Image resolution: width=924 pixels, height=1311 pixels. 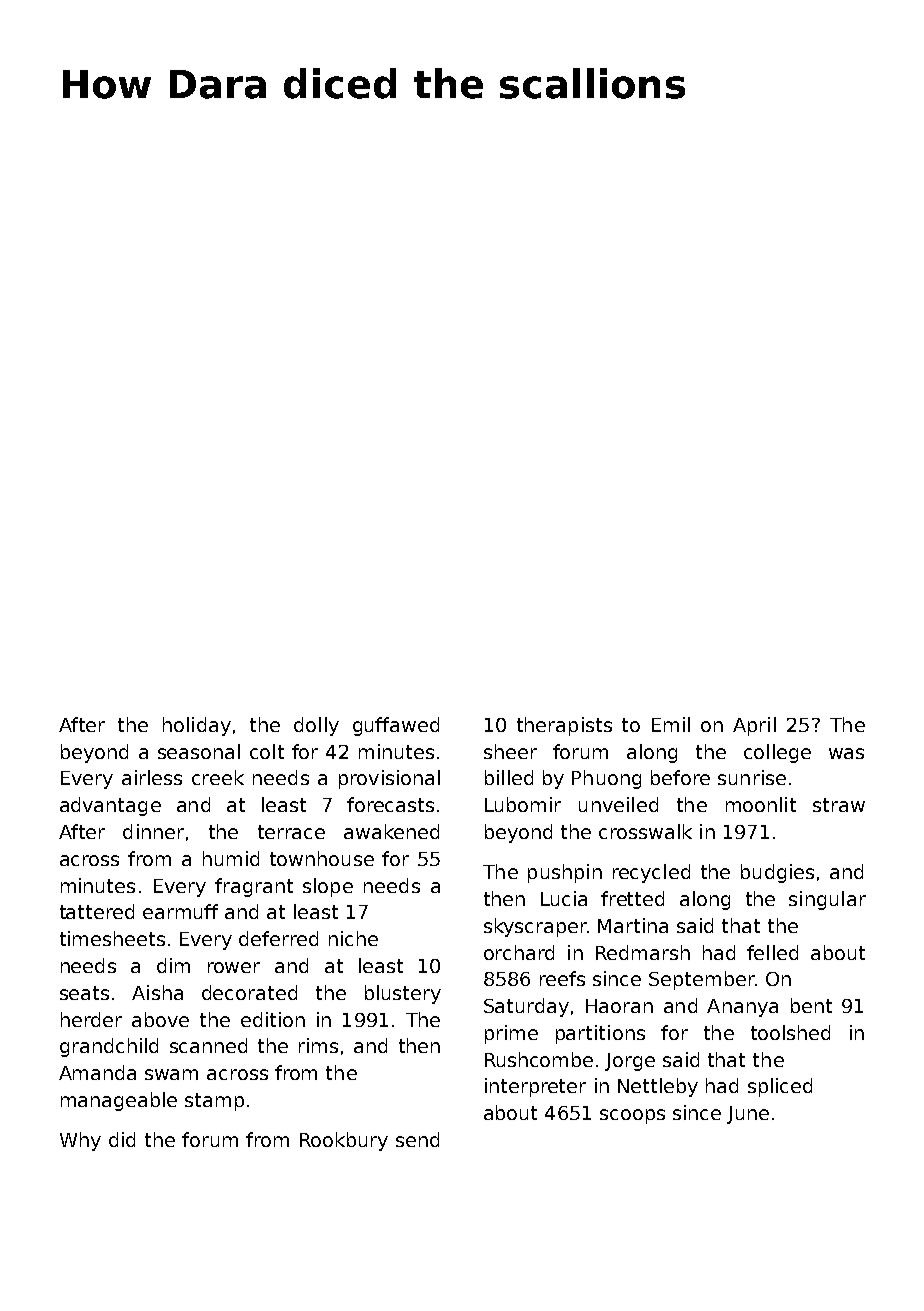 I want to click on bent, so click(x=811, y=1005).
